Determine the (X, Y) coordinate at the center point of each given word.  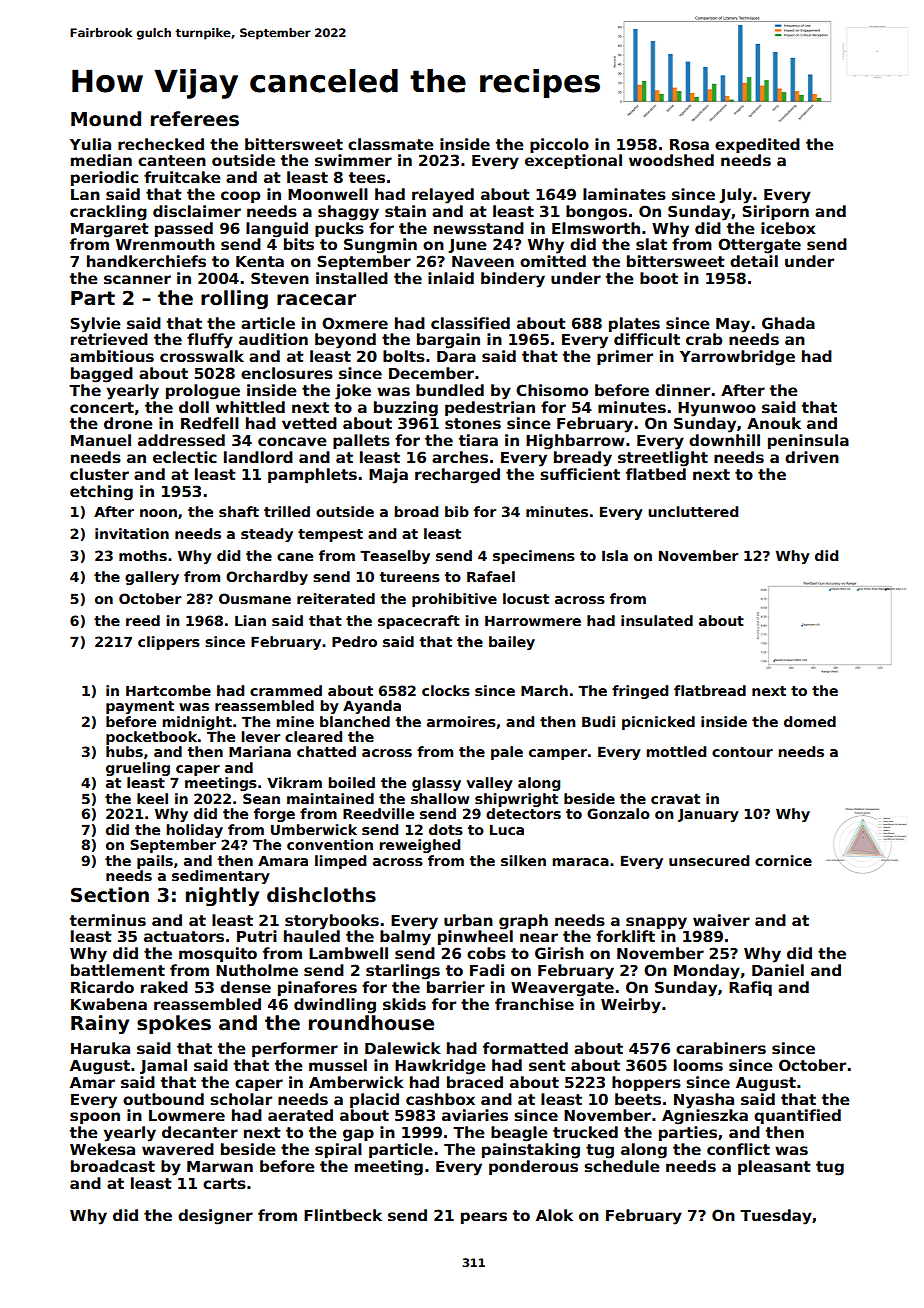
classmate (391, 144)
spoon (95, 1118)
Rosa (689, 145)
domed (810, 721)
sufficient (580, 474)
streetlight (663, 459)
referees (195, 119)
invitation (132, 533)
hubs (124, 751)
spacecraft (419, 622)
